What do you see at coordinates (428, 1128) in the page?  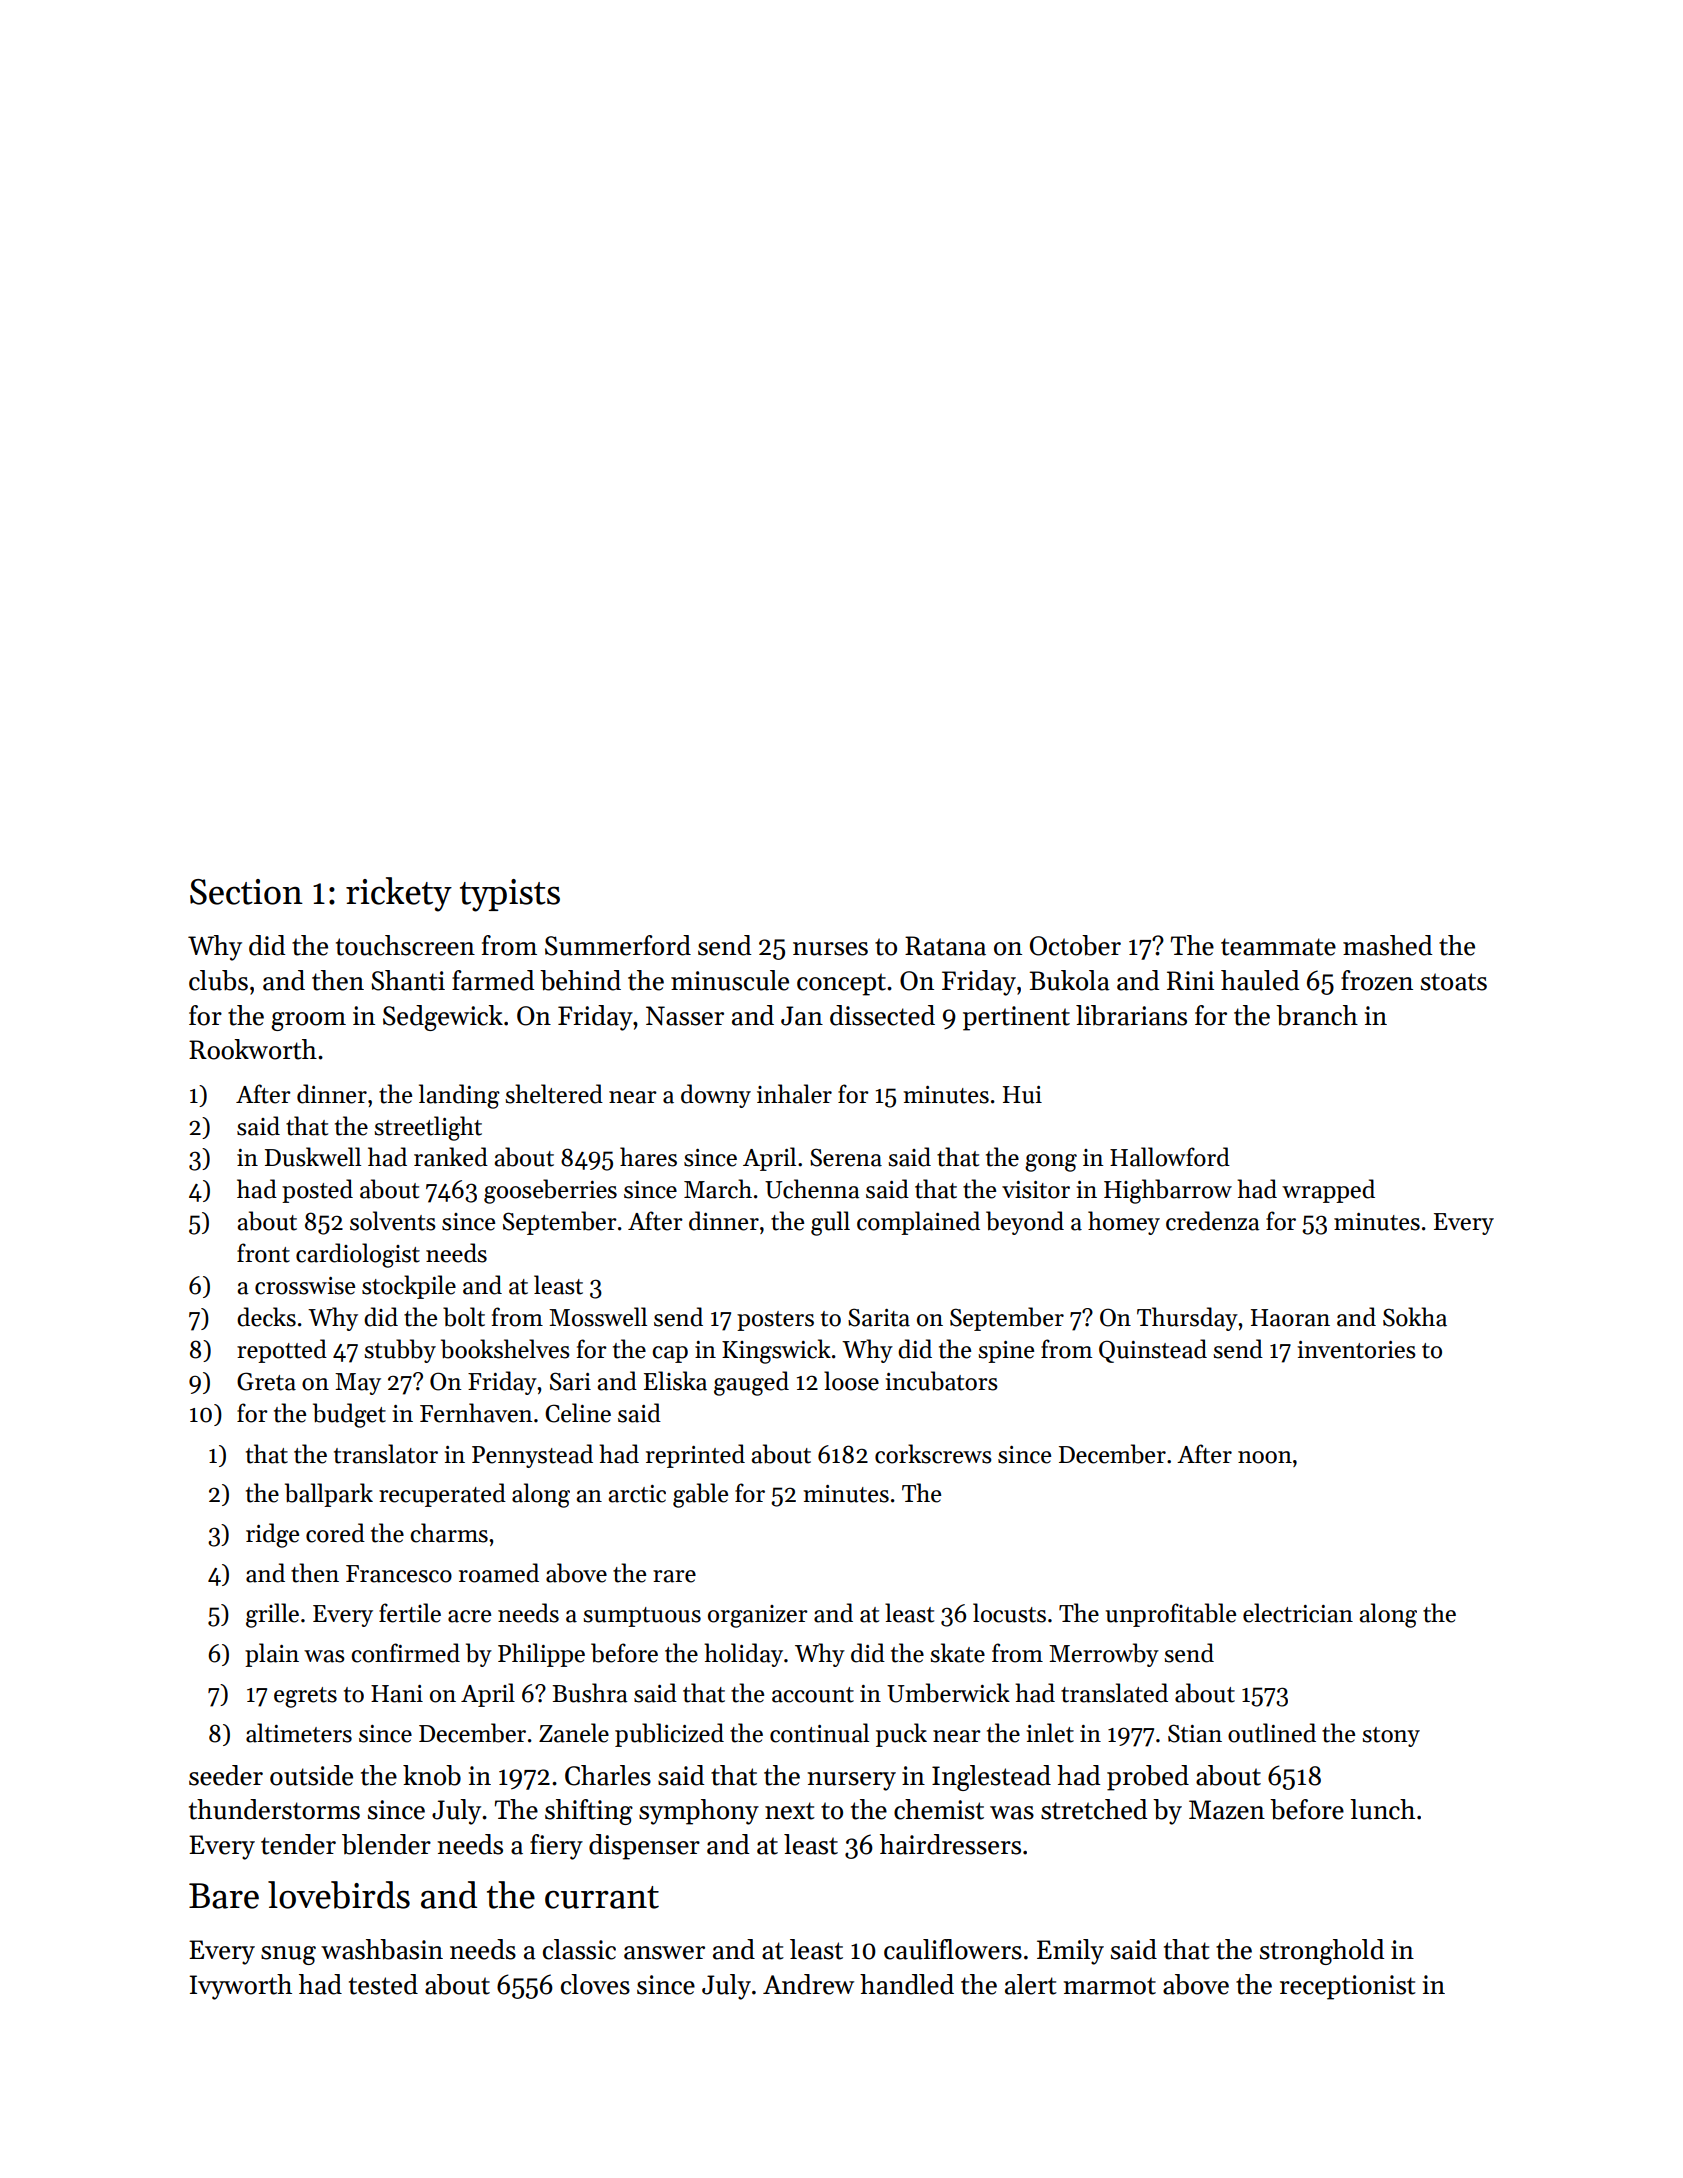 I see `streetlight` at bounding box center [428, 1128].
